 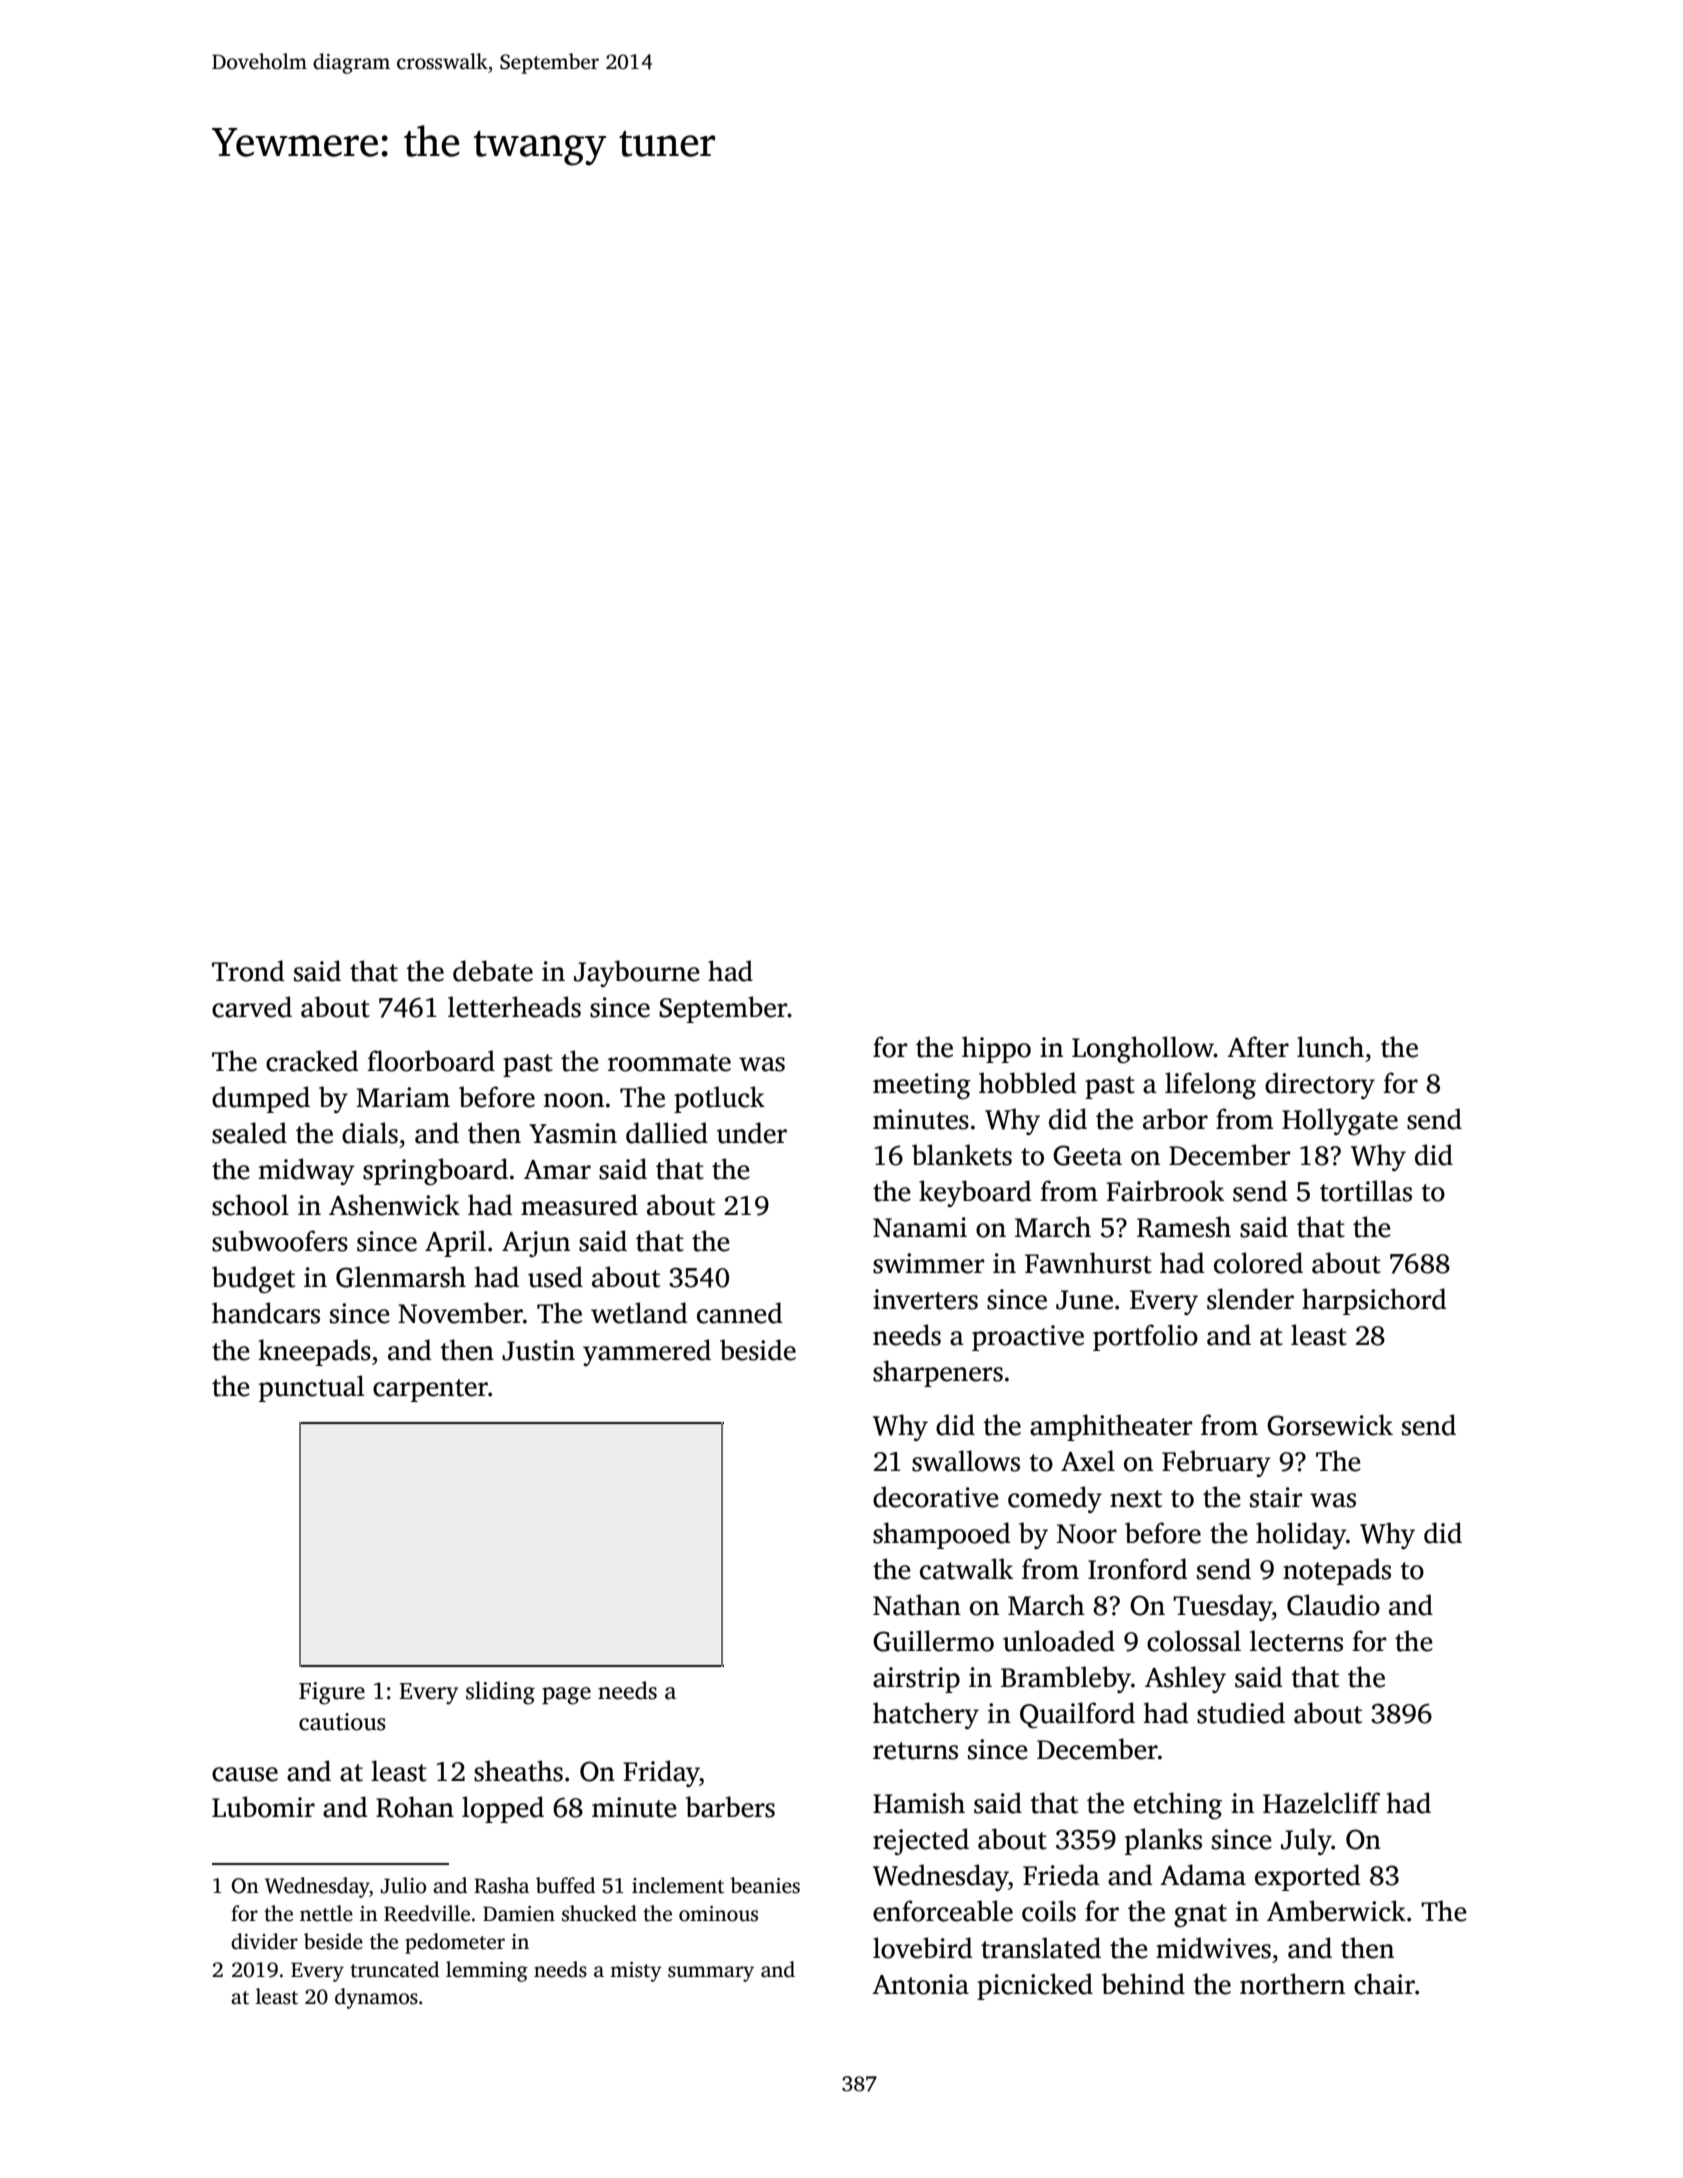 I want to click on dynamos, so click(x=376, y=1998).
